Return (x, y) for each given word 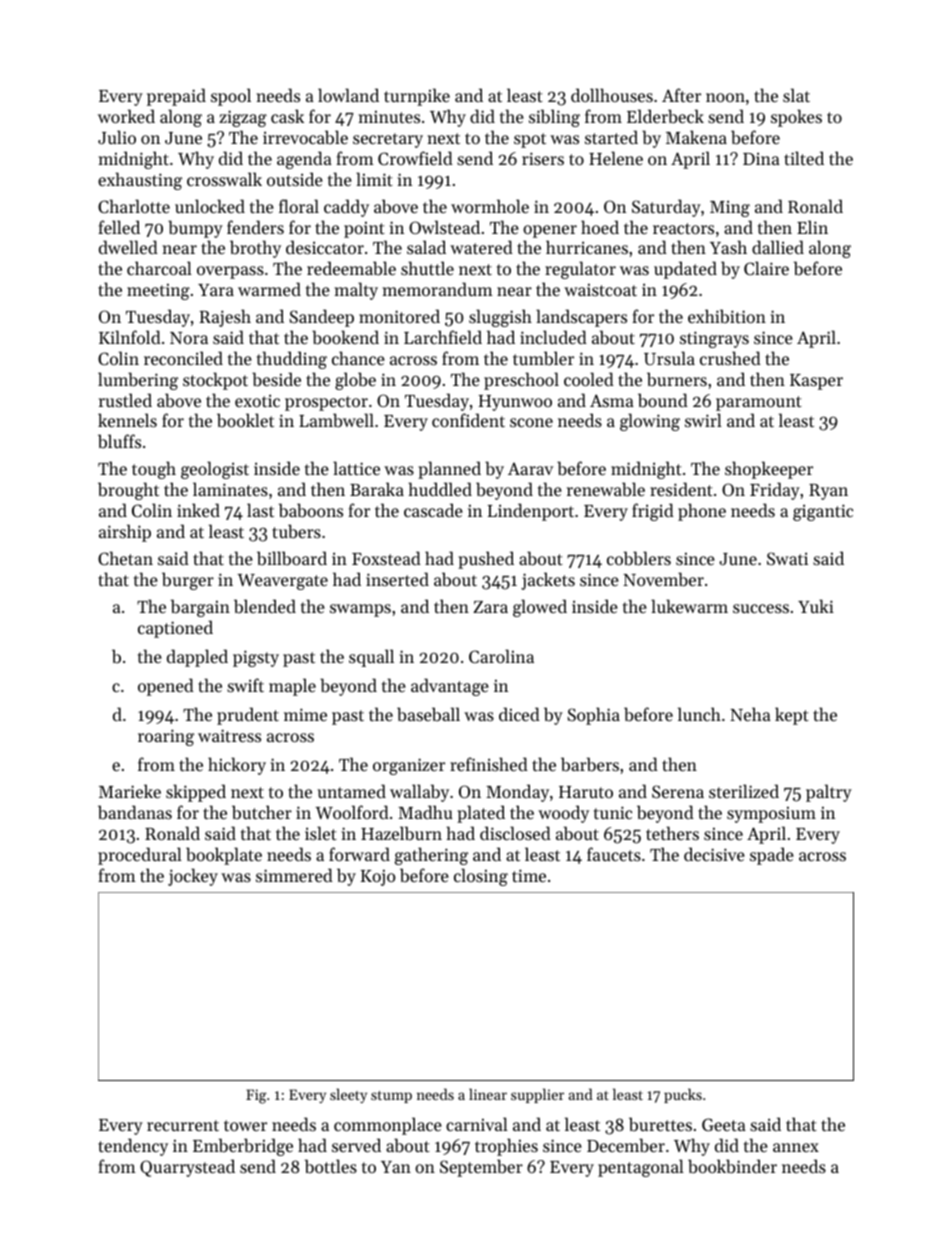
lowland (348, 95)
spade (772, 856)
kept (792, 716)
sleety (348, 1095)
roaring (166, 737)
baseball (428, 714)
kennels (127, 420)
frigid (653, 512)
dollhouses (612, 95)
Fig (256, 1096)
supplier (537, 1095)
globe (355, 381)
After (681, 95)
